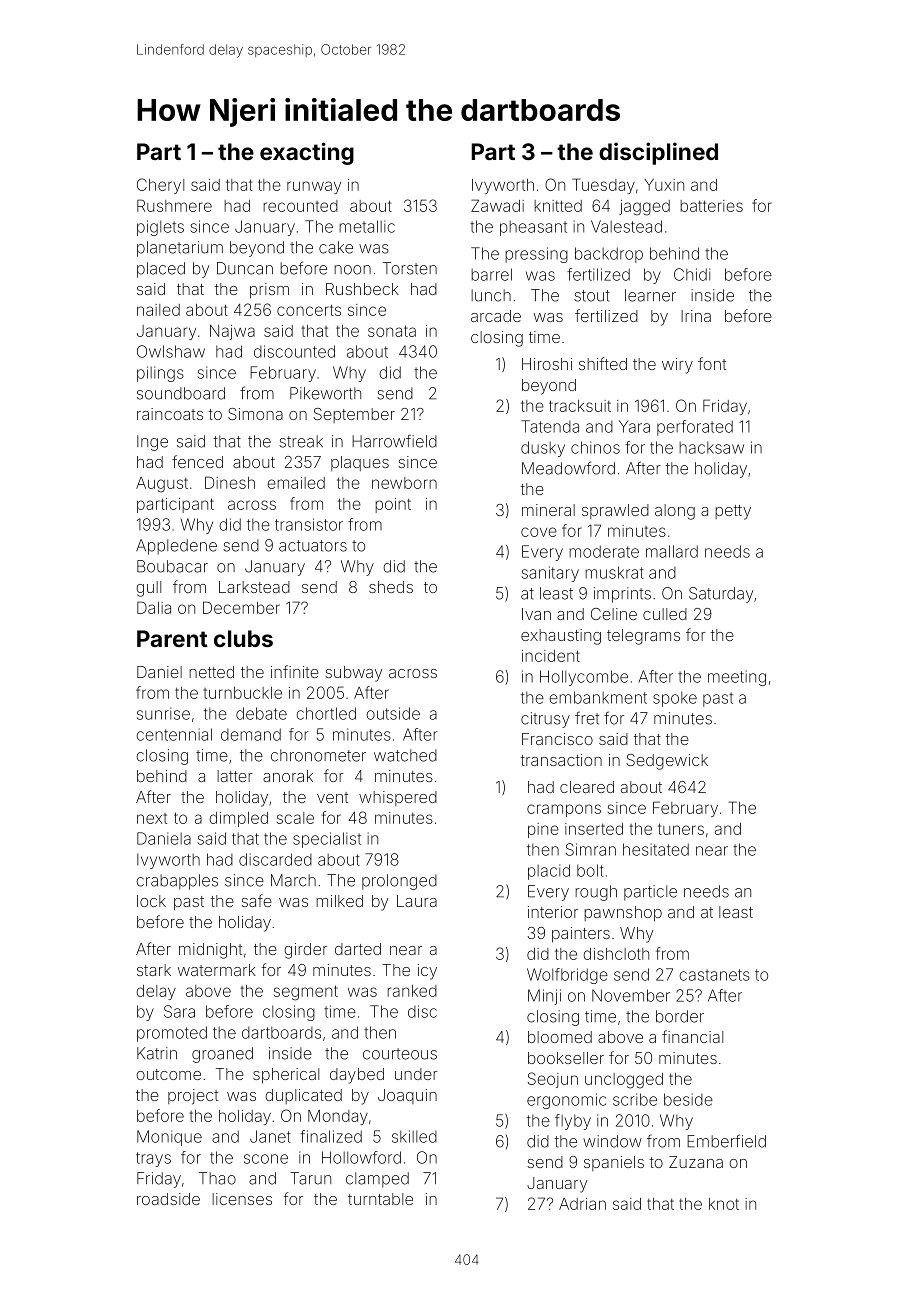 This screenshot has width=908, height=1316. I want to click on Emberfield, so click(726, 1141).
